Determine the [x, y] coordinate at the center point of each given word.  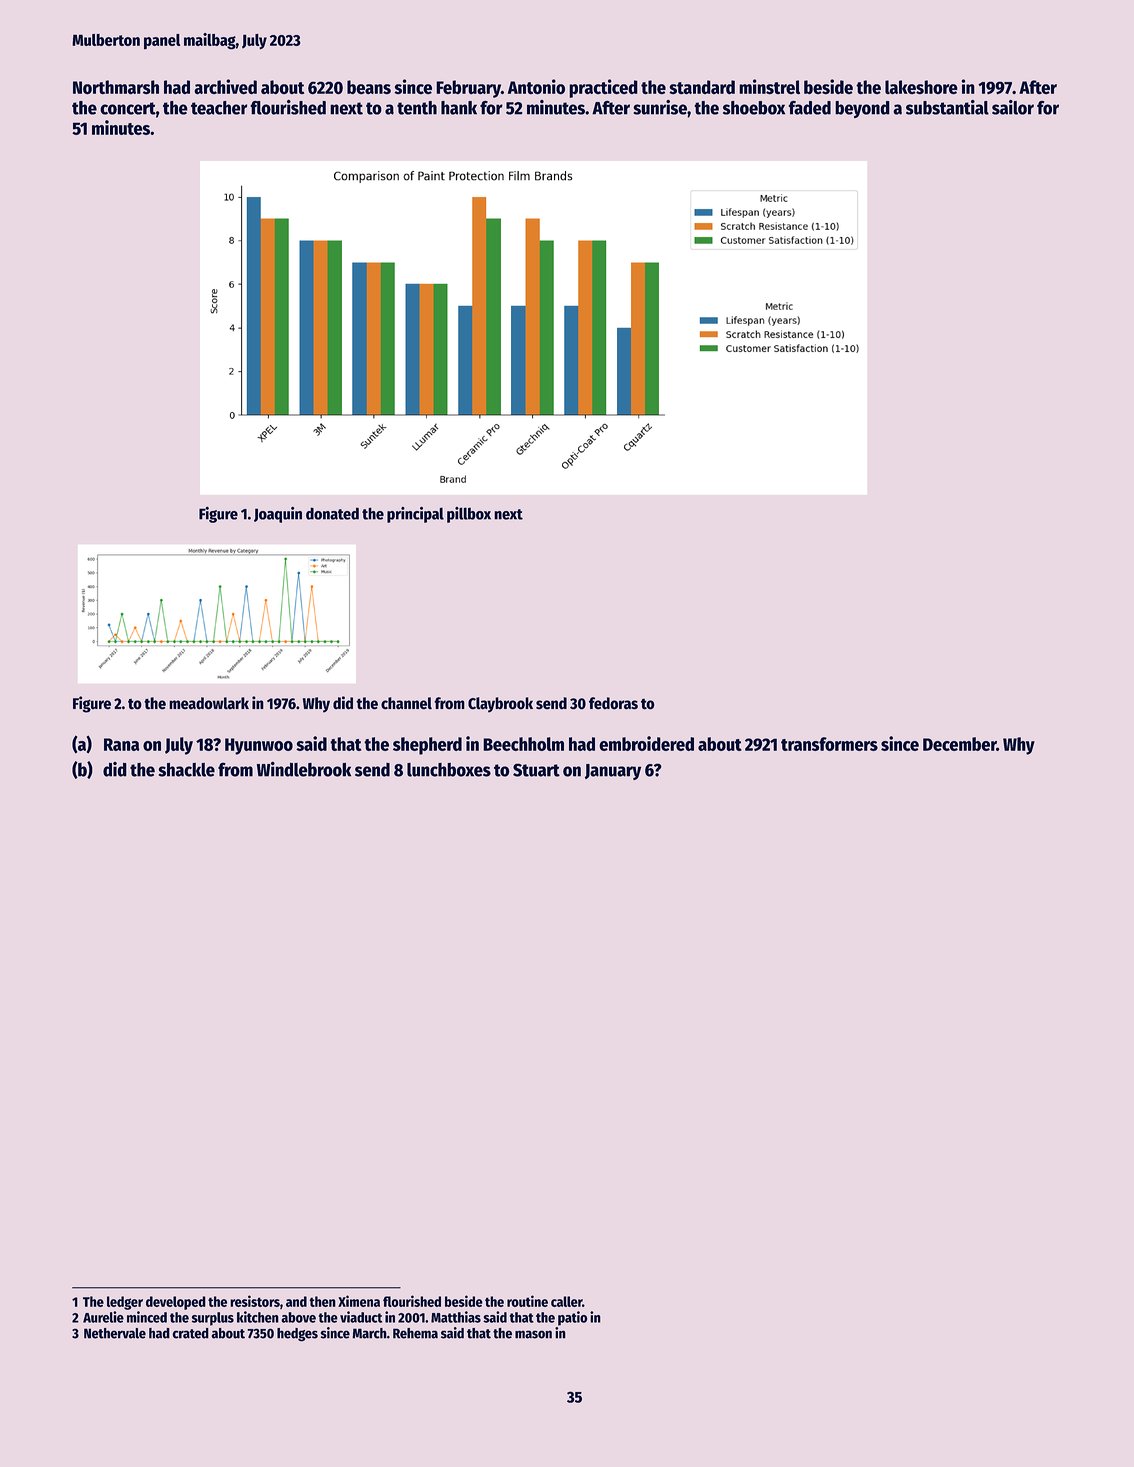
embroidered [646, 743]
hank [459, 108]
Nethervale [115, 1333]
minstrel [769, 86]
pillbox [469, 515]
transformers [829, 744]
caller [566, 1301]
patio [572, 1318]
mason [533, 1334]
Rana [121, 744]
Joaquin [278, 515]
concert [128, 108]
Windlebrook [304, 769]
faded [809, 108]
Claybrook [500, 705]
